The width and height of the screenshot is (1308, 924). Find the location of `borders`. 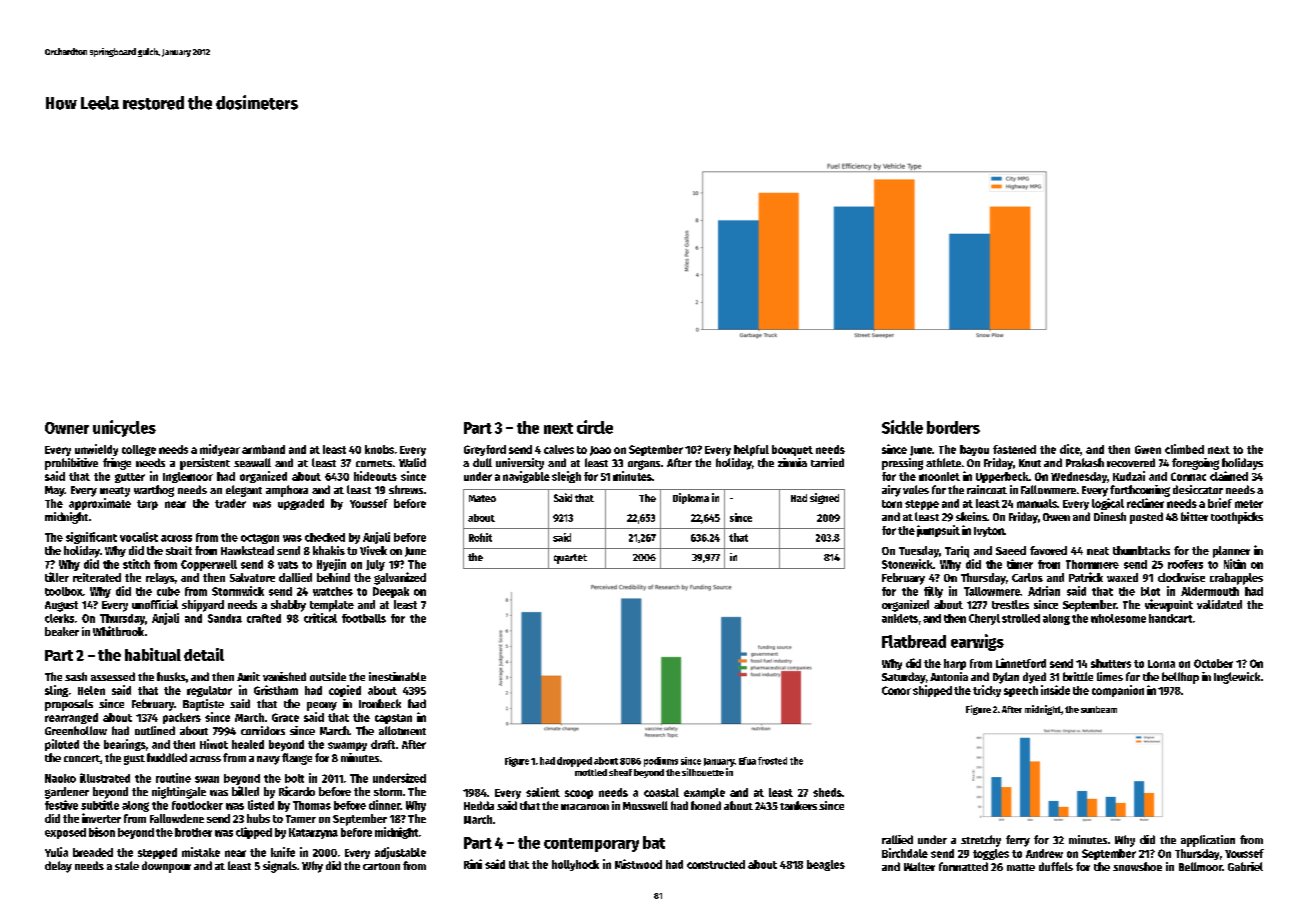

borders is located at coordinates (953, 427).
